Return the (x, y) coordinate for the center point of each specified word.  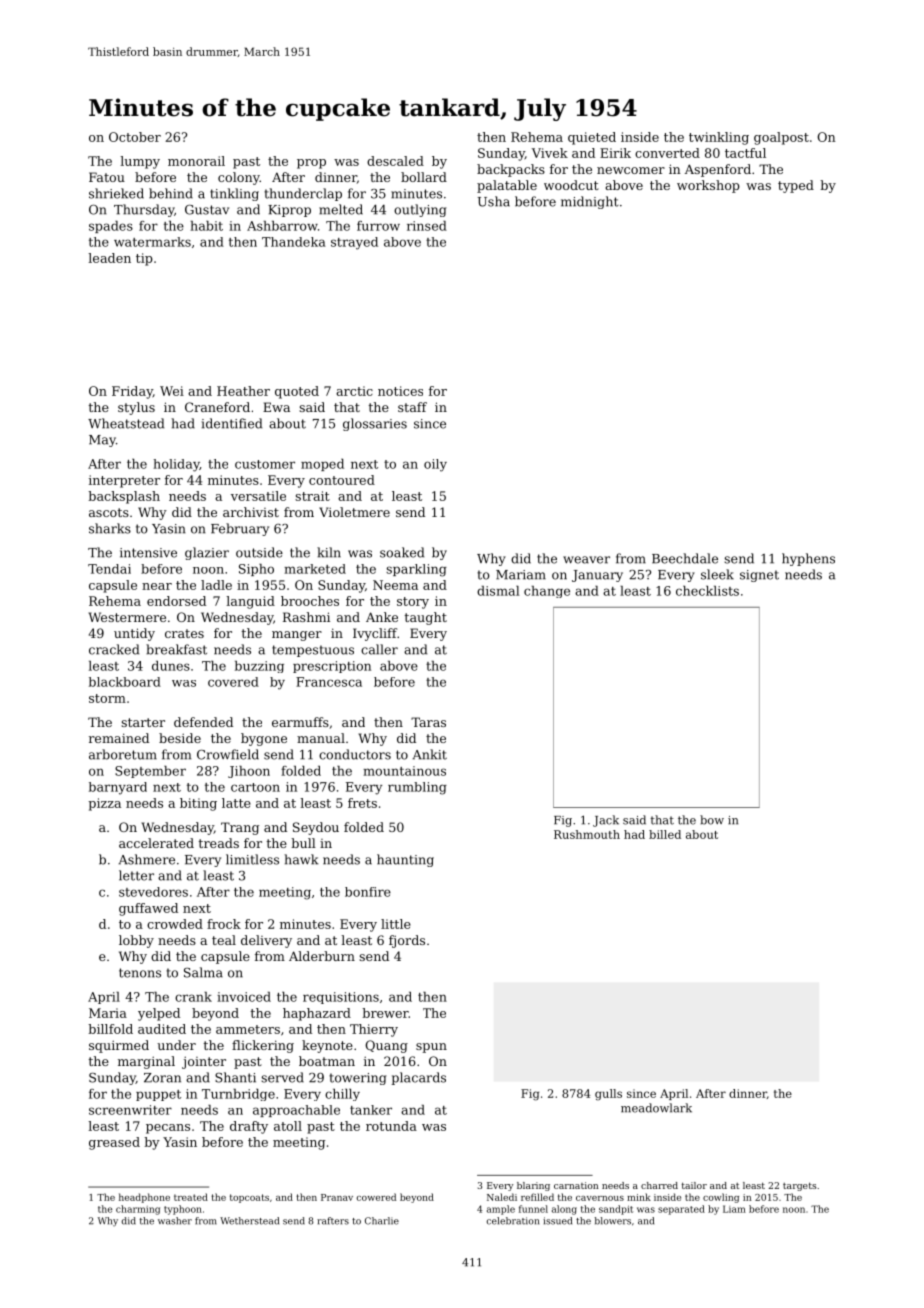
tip (144, 259)
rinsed (427, 226)
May (102, 441)
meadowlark (656, 1108)
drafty (249, 1127)
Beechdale (685, 558)
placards (418, 1078)
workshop (708, 186)
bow (712, 820)
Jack (606, 821)
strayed (354, 243)
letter (136, 875)
